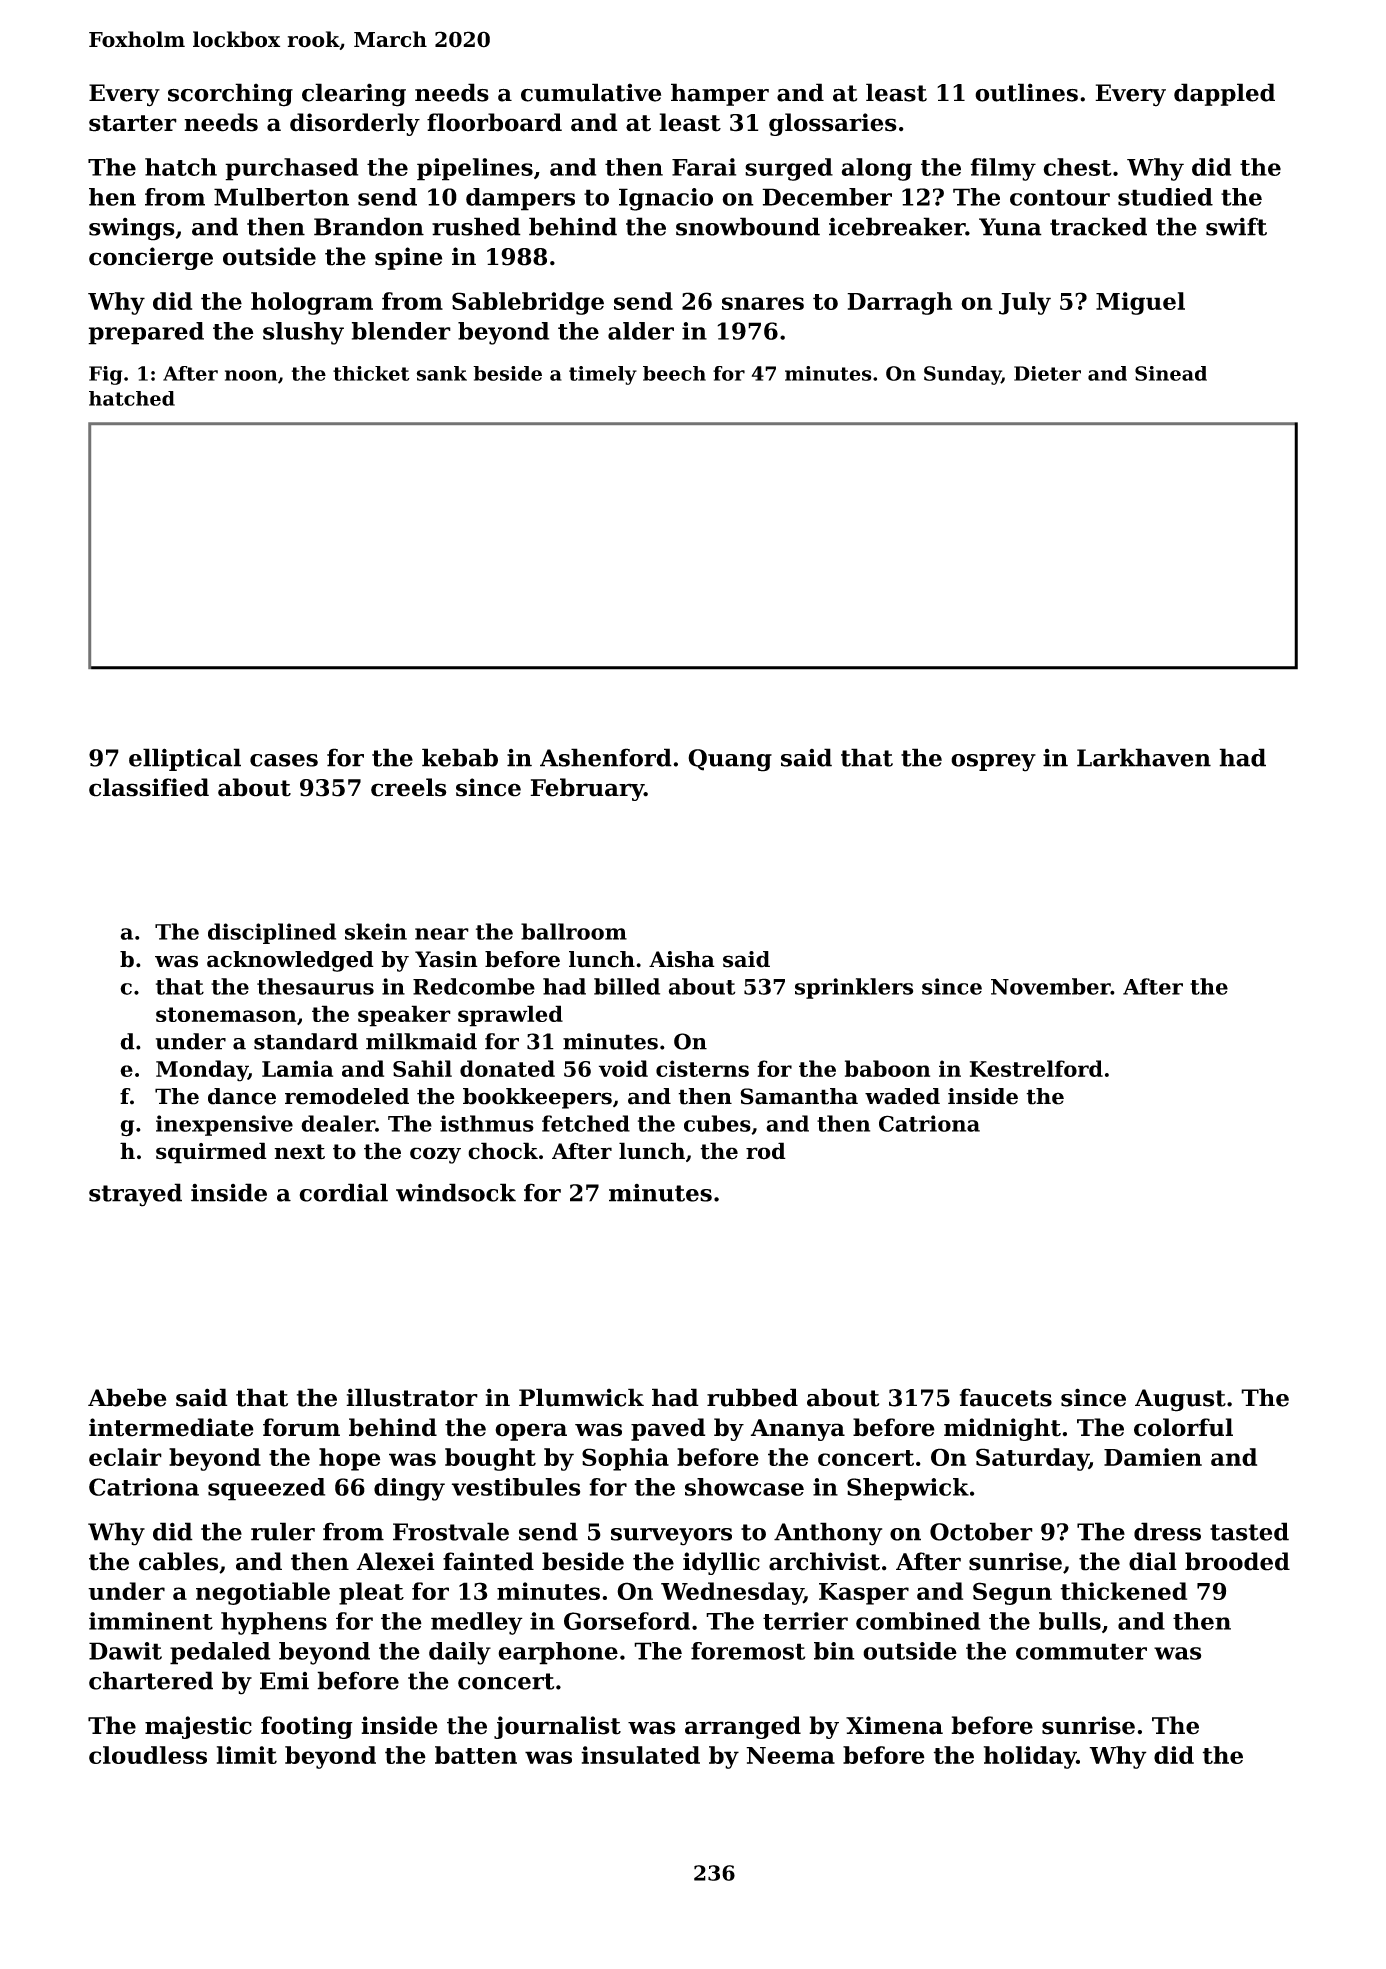  Describe the element at coordinates (1171, 373) in the document. I see `Sinead` at that location.
